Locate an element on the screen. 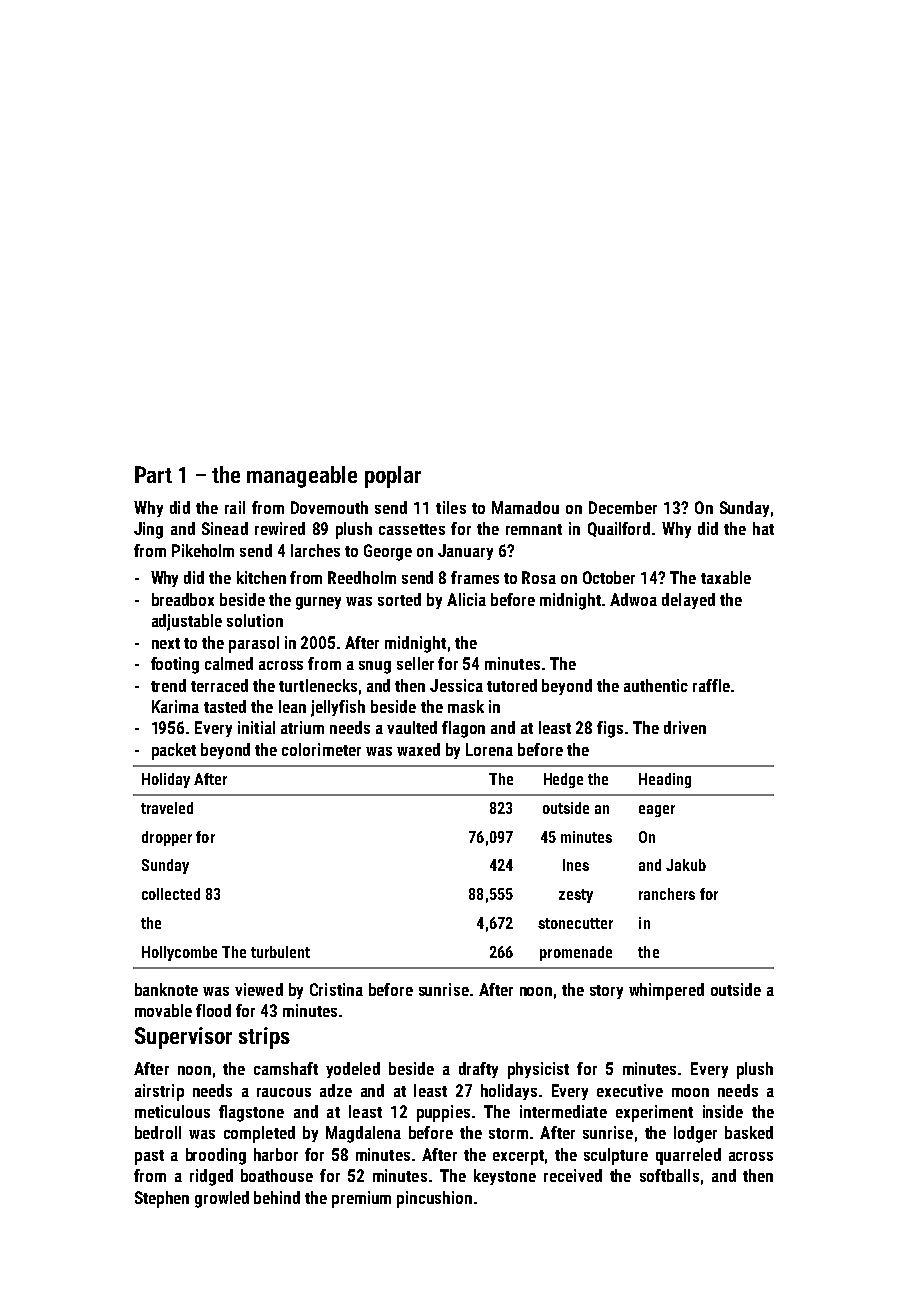 This screenshot has width=908, height=1316. flood is located at coordinates (213, 1010).
